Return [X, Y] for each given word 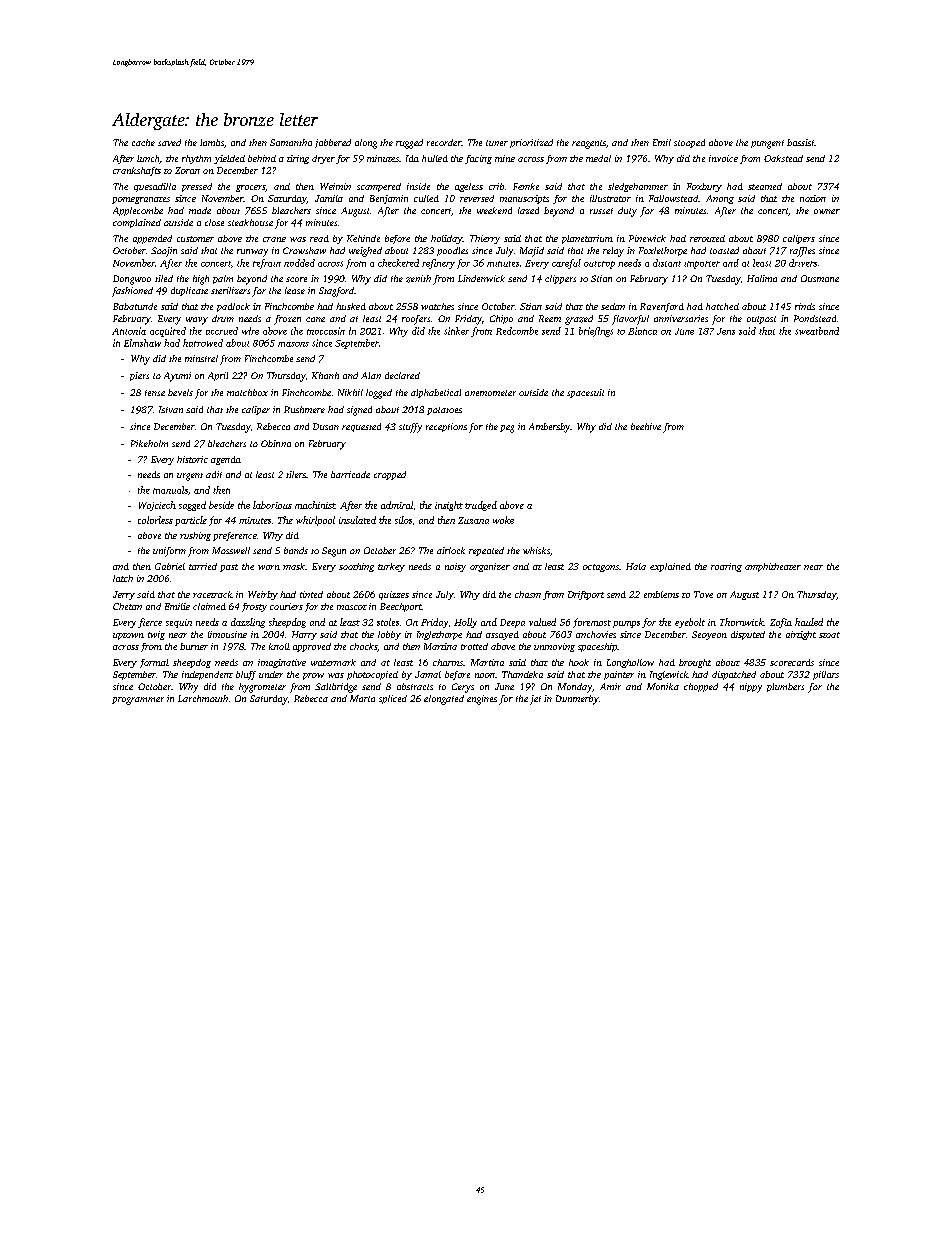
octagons [601, 568]
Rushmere [304, 409]
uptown [128, 636]
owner [827, 211]
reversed [477, 198]
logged [379, 394]
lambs [212, 142]
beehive [646, 426]
